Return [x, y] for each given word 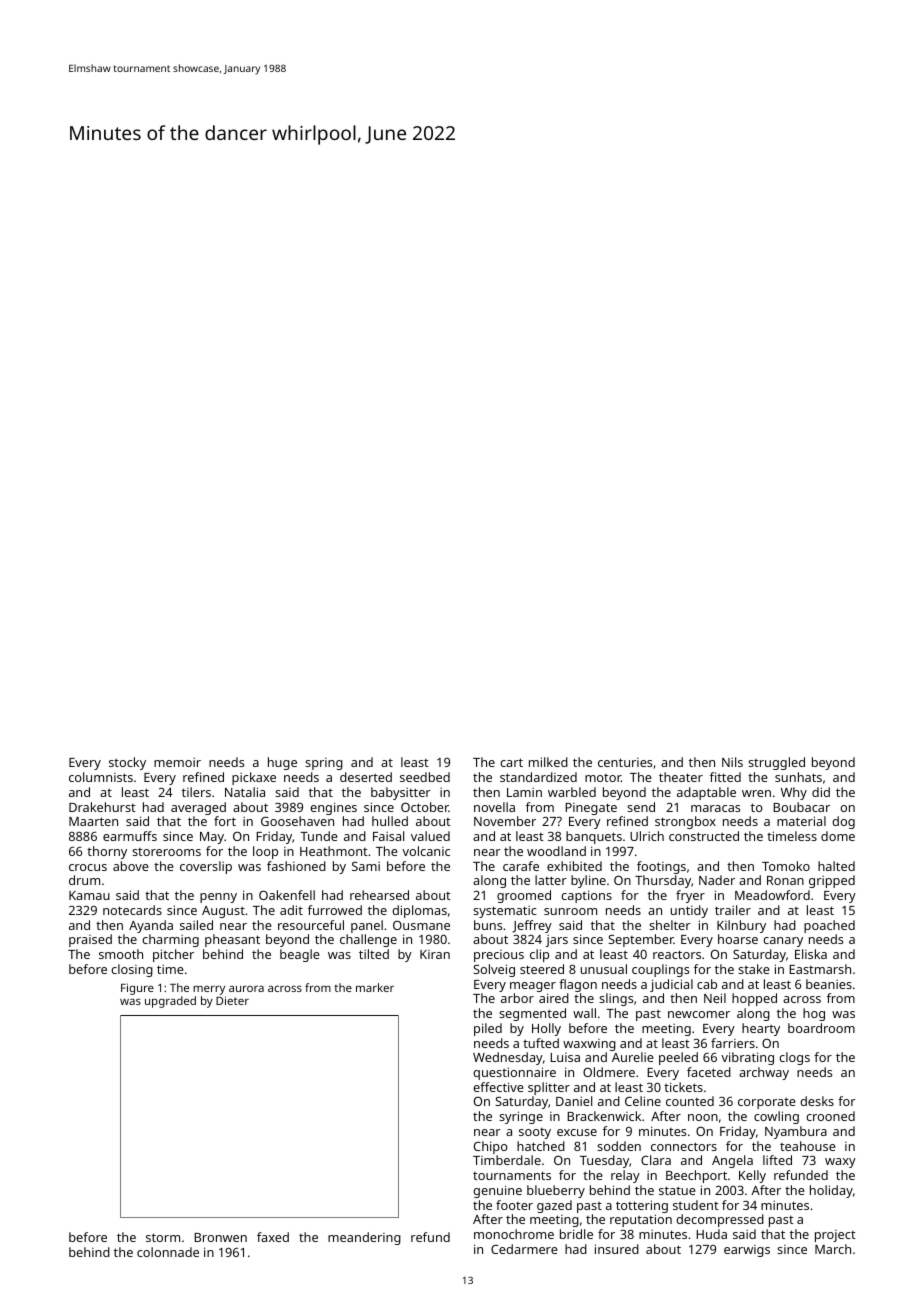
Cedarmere [524, 1249]
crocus [88, 867]
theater [681, 777]
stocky [127, 763]
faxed [273, 1237]
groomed [524, 896]
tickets [683, 1087]
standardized [538, 777]
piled [488, 1029]
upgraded [170, 1002]
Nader [717, 880]
